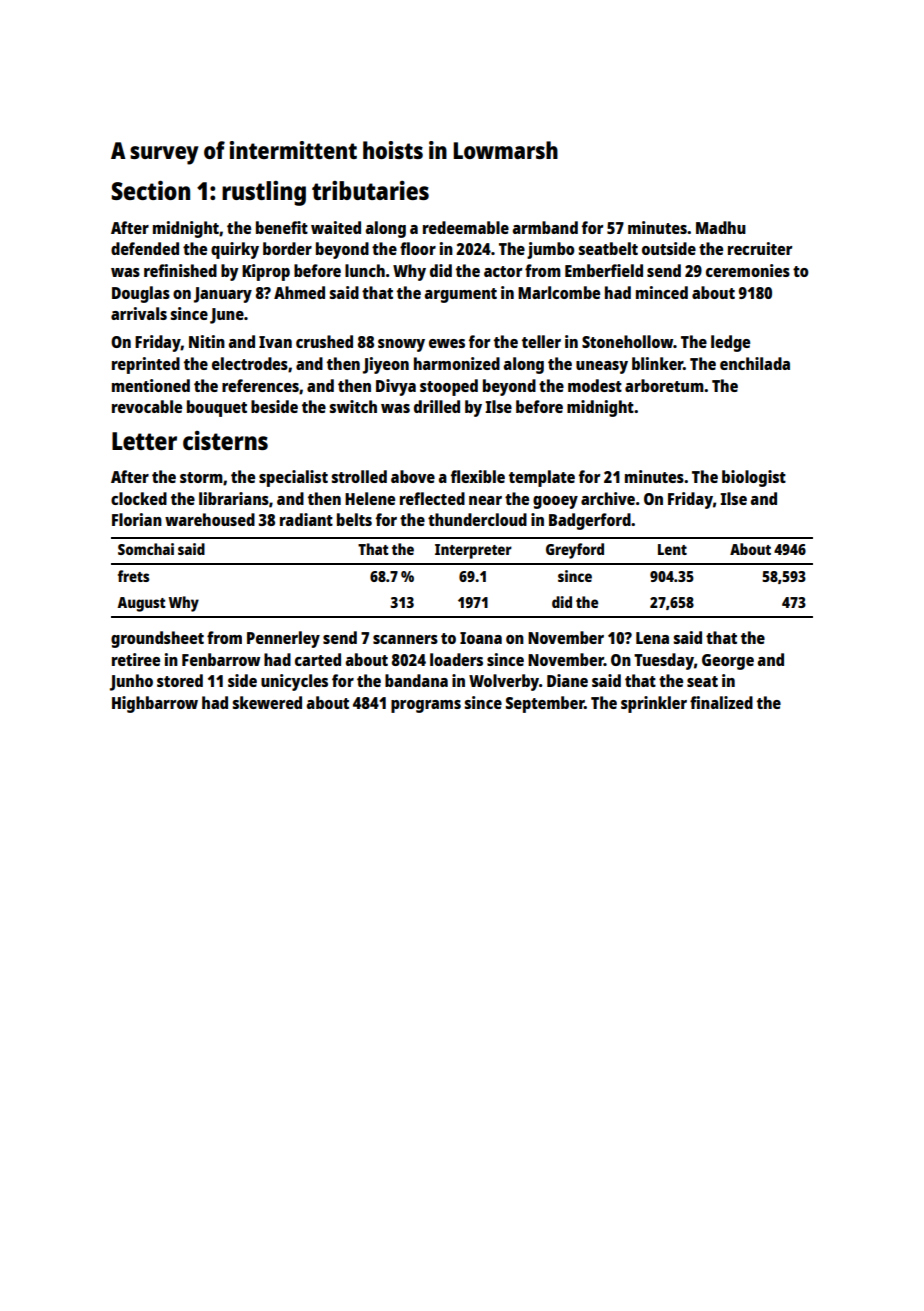  What do you see at coordinates (728, 662) in the screenshot?
I see `George` at bounding box center [728, 662].
